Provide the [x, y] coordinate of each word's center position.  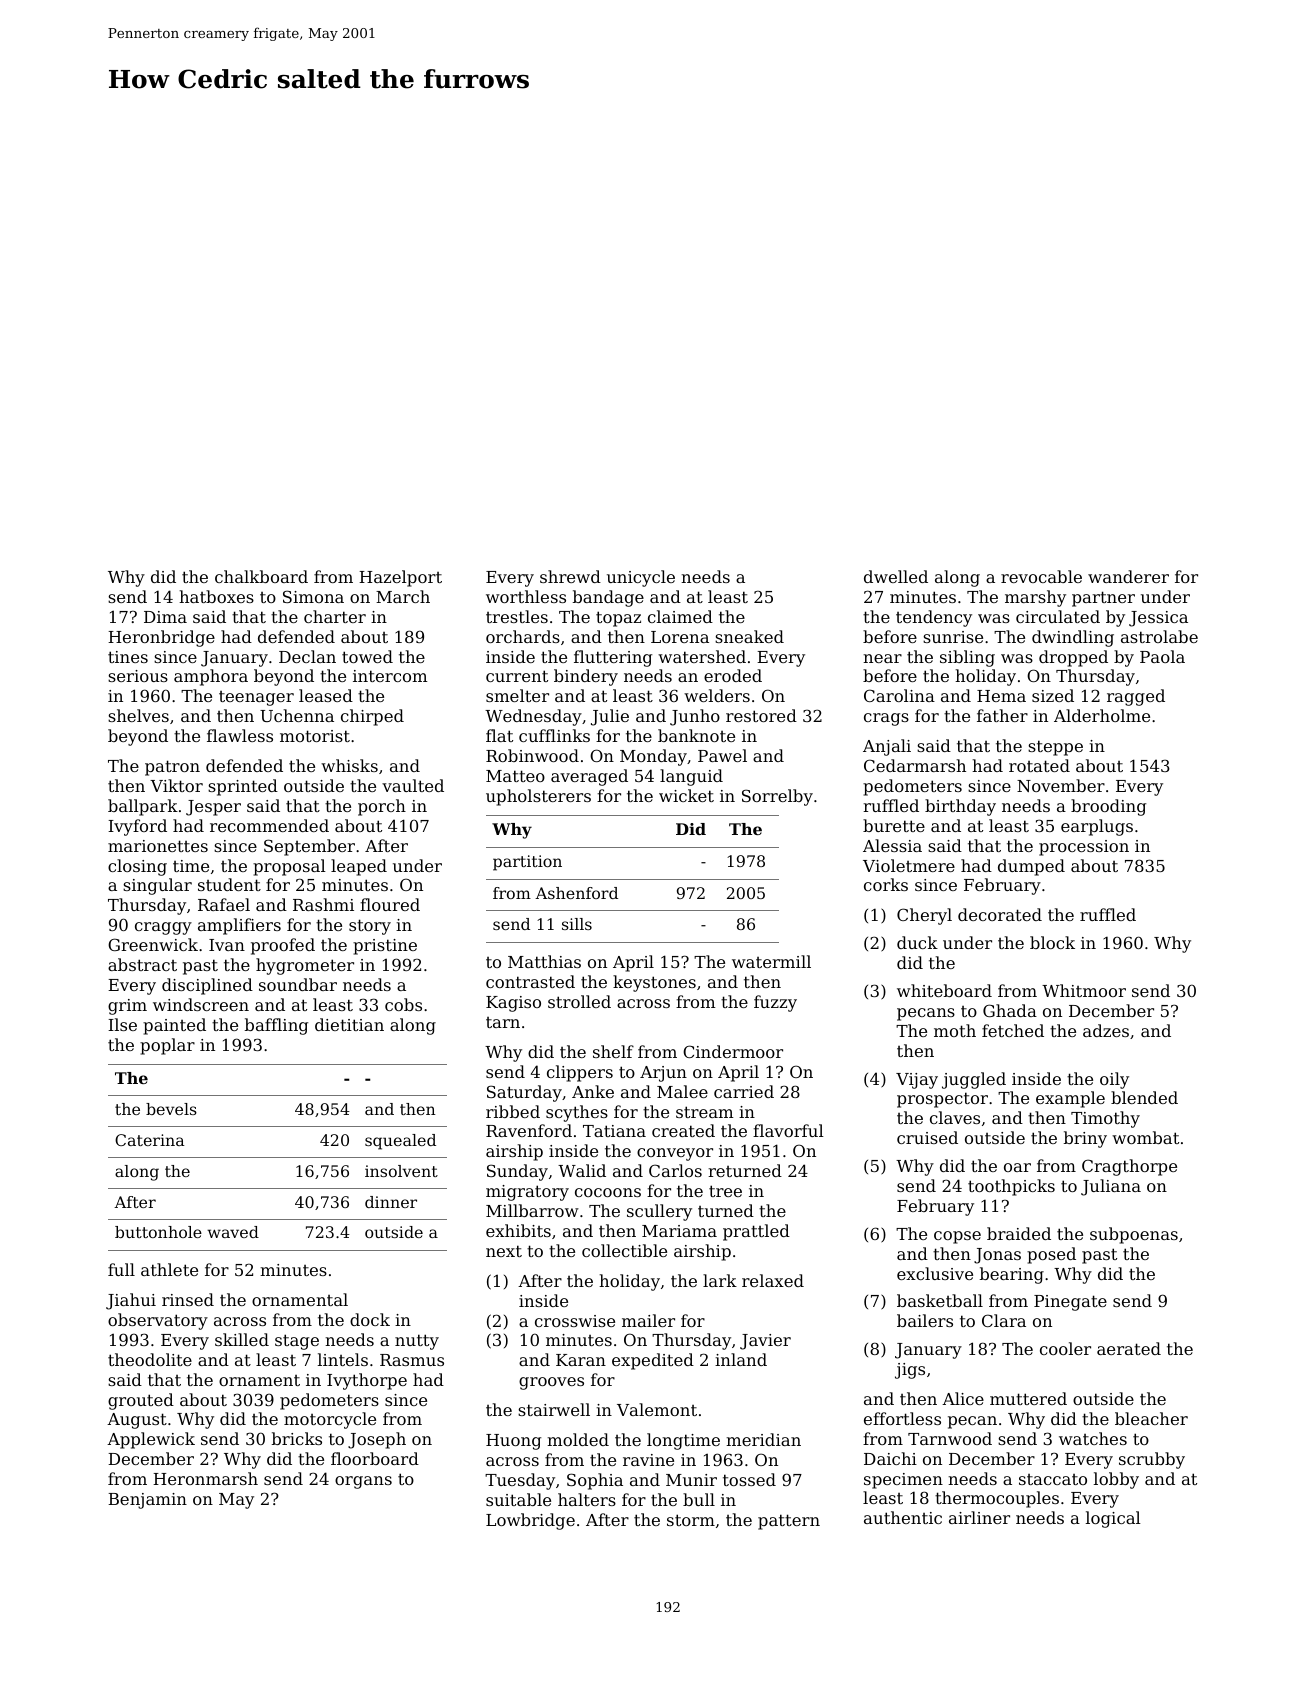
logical [1113, 1519]
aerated [1129, 1348]
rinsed [188, 1299]
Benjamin [147, 1501]
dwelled [896, 576]
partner [1103, 599]
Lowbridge [530, 1521]
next [504, 1251]
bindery [586, 677]
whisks [349, 765]
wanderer [1128, 576]
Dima [165, 617]
